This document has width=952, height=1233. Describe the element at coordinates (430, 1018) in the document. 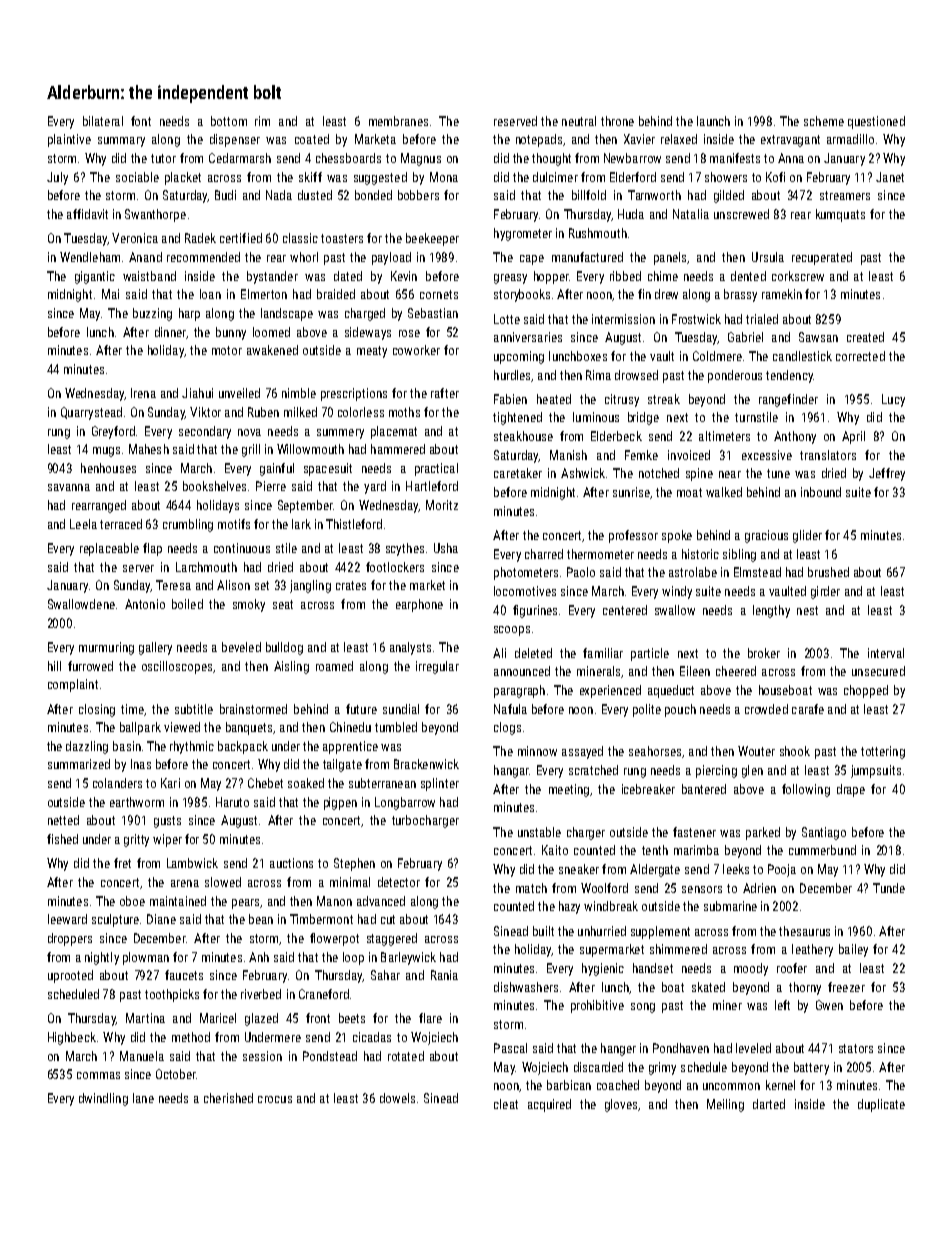

I see `flare` at that location.
